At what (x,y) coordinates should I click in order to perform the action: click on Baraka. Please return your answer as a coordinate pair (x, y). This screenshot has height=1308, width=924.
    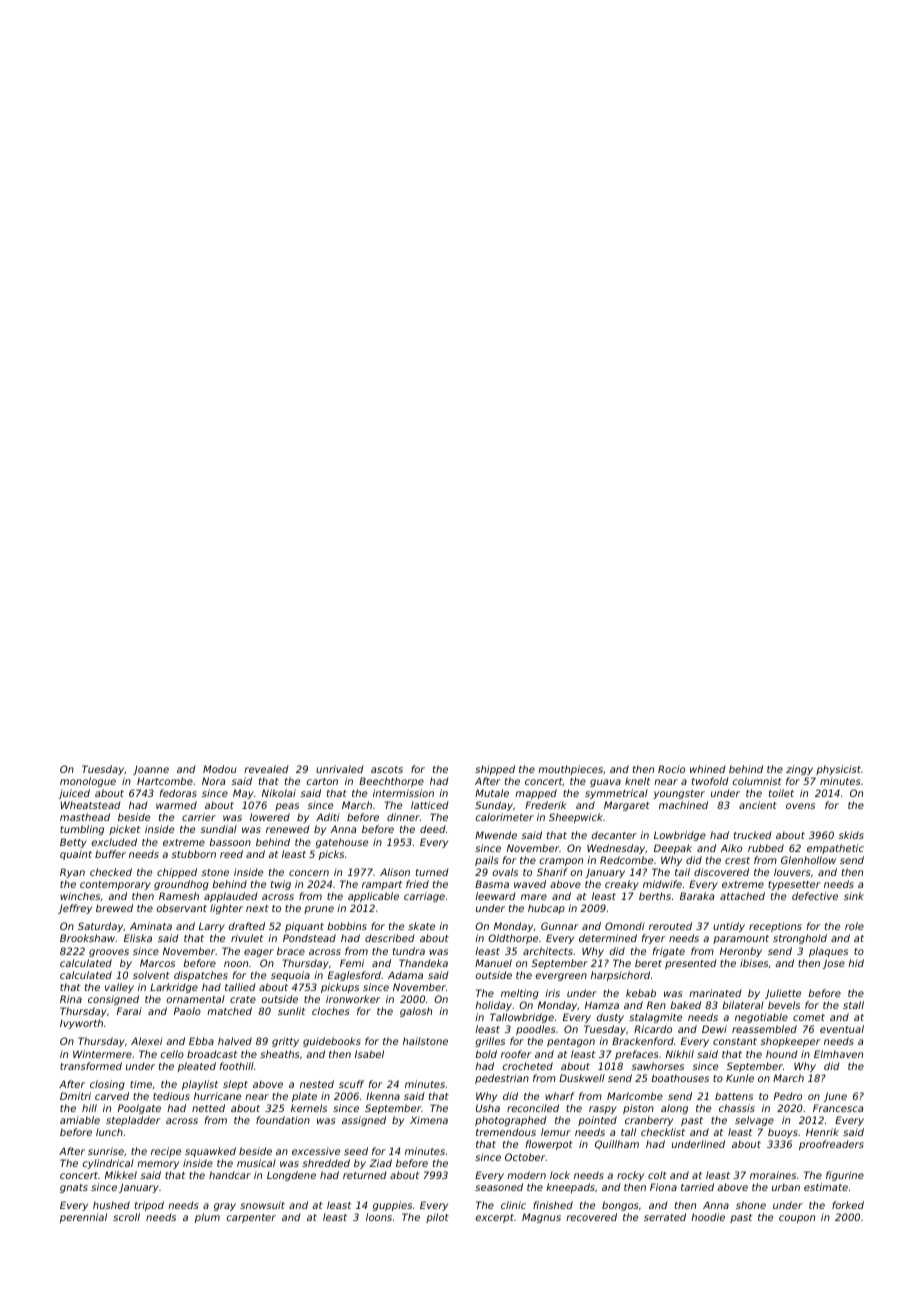
    Looking at the image, I should click on (697, 896).
